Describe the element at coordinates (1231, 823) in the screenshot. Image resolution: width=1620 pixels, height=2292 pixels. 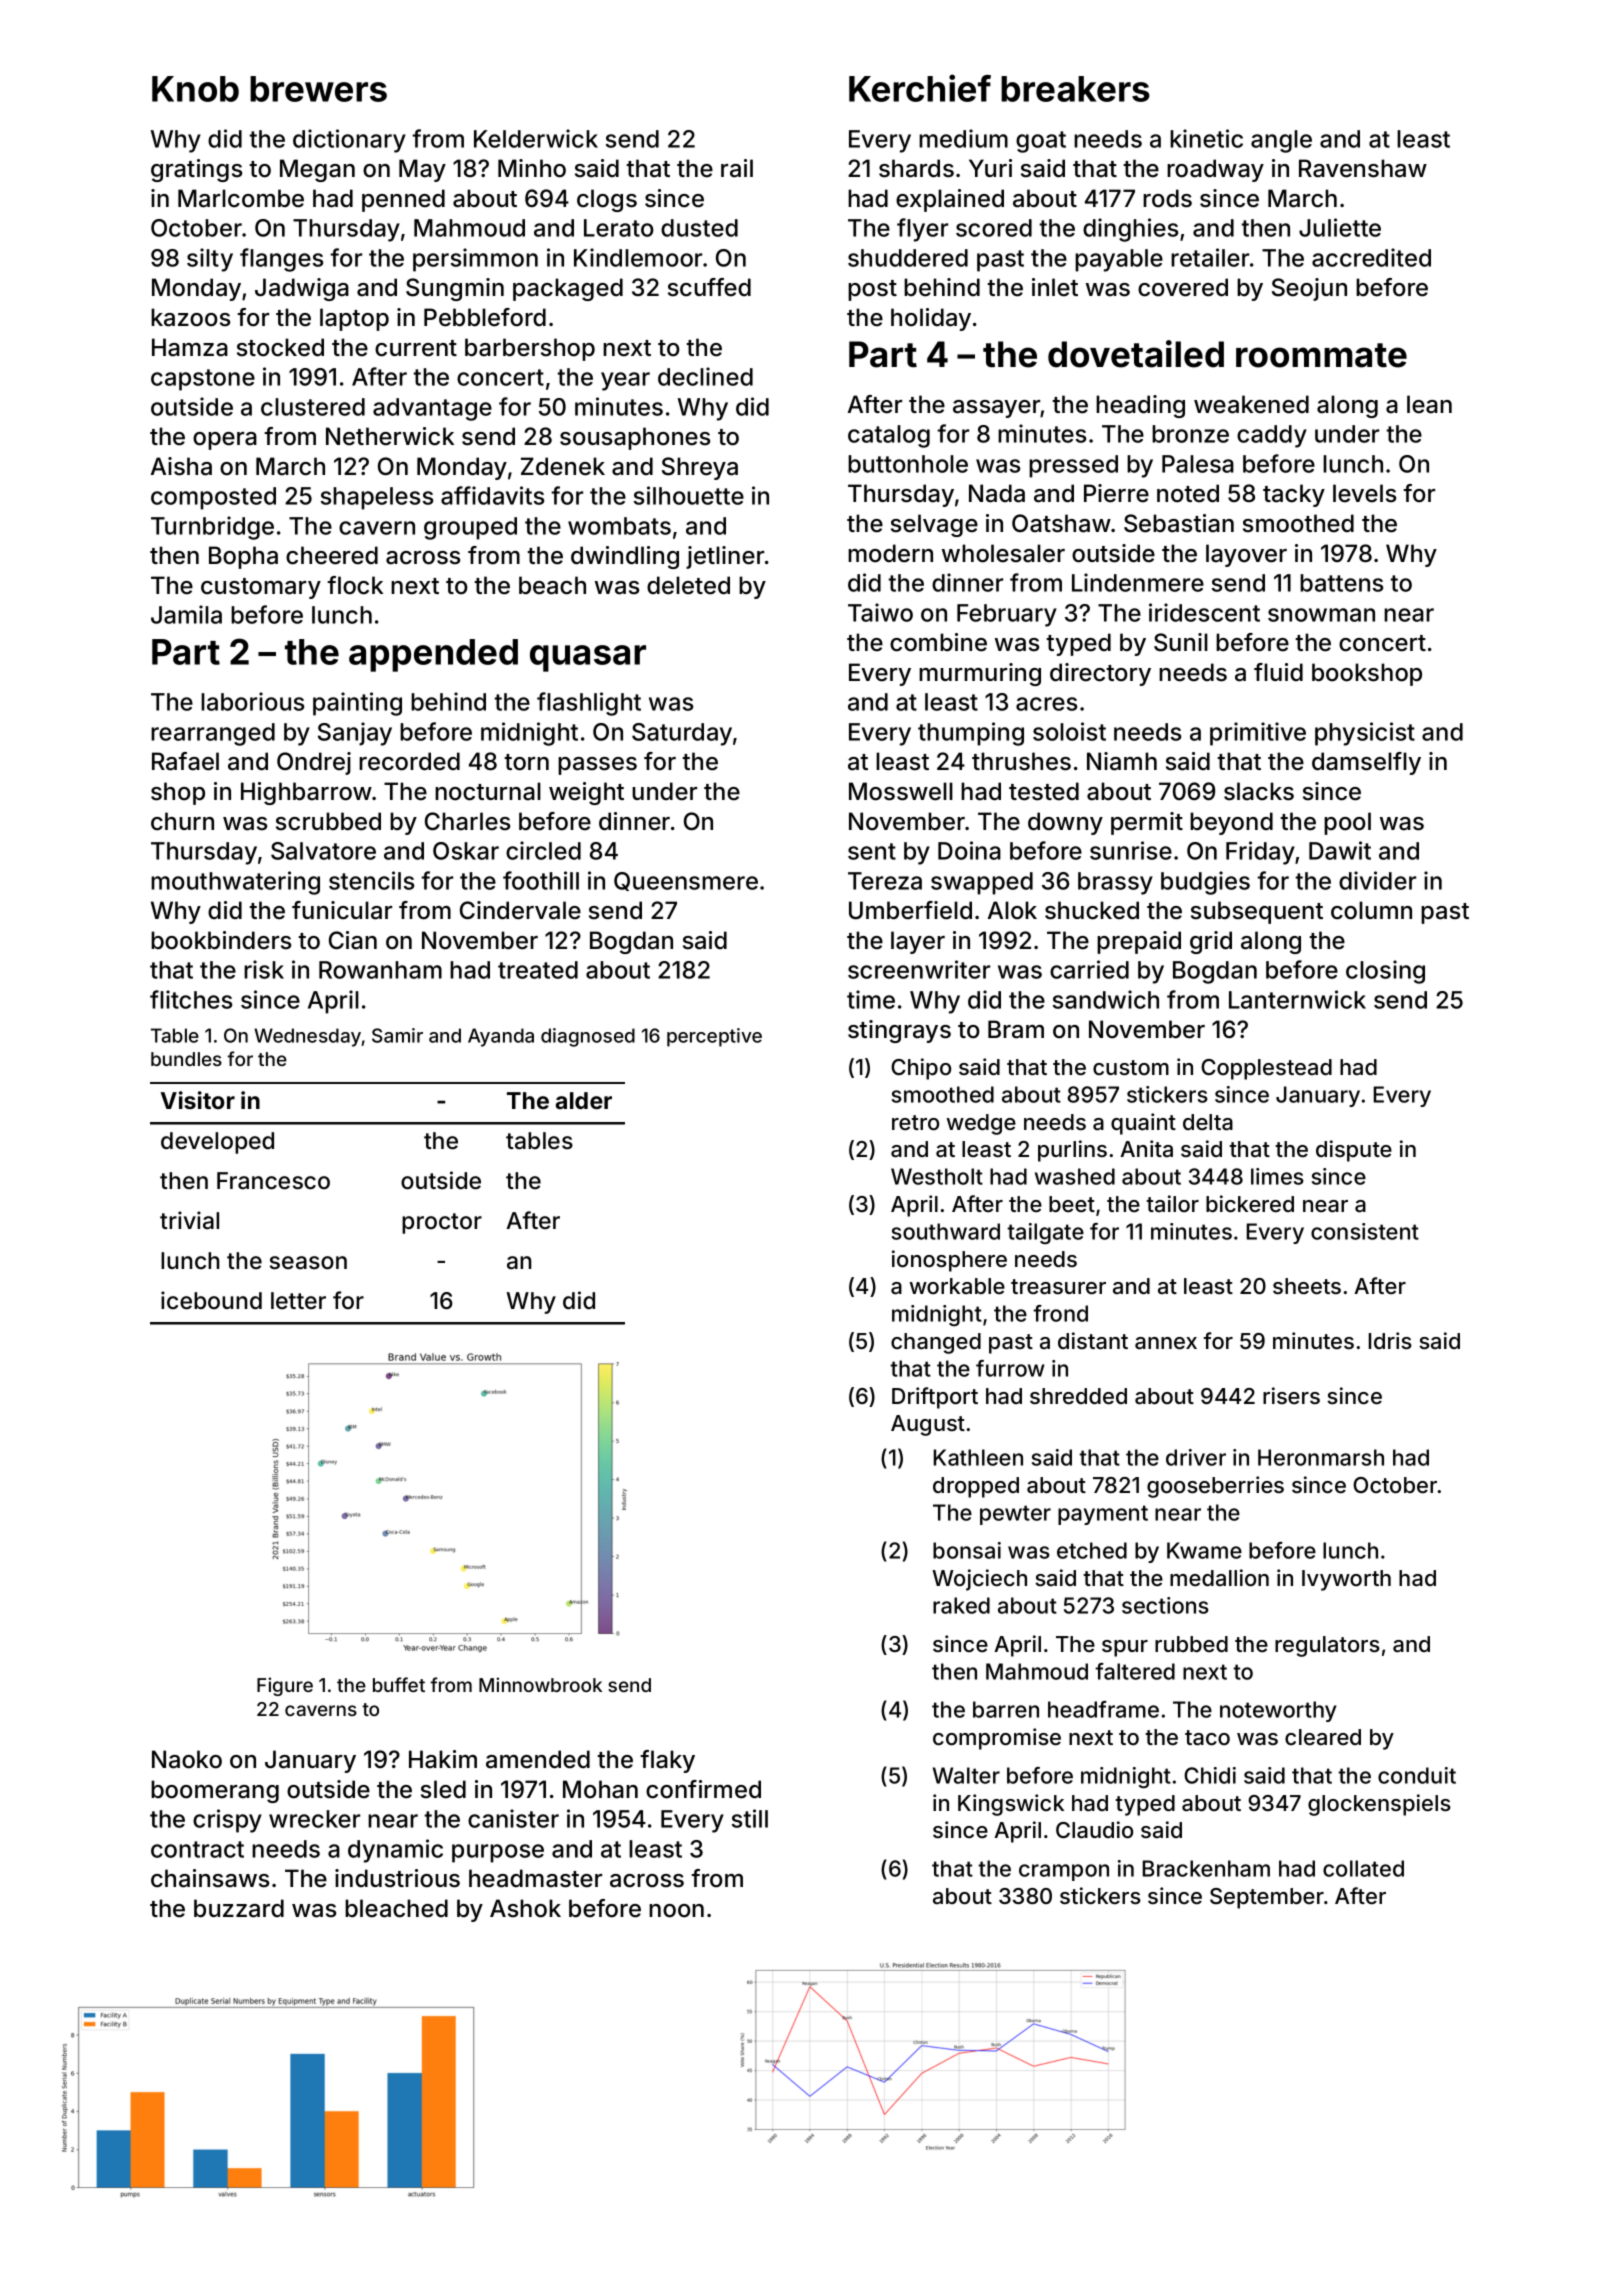
I see `beyond` at that location.
